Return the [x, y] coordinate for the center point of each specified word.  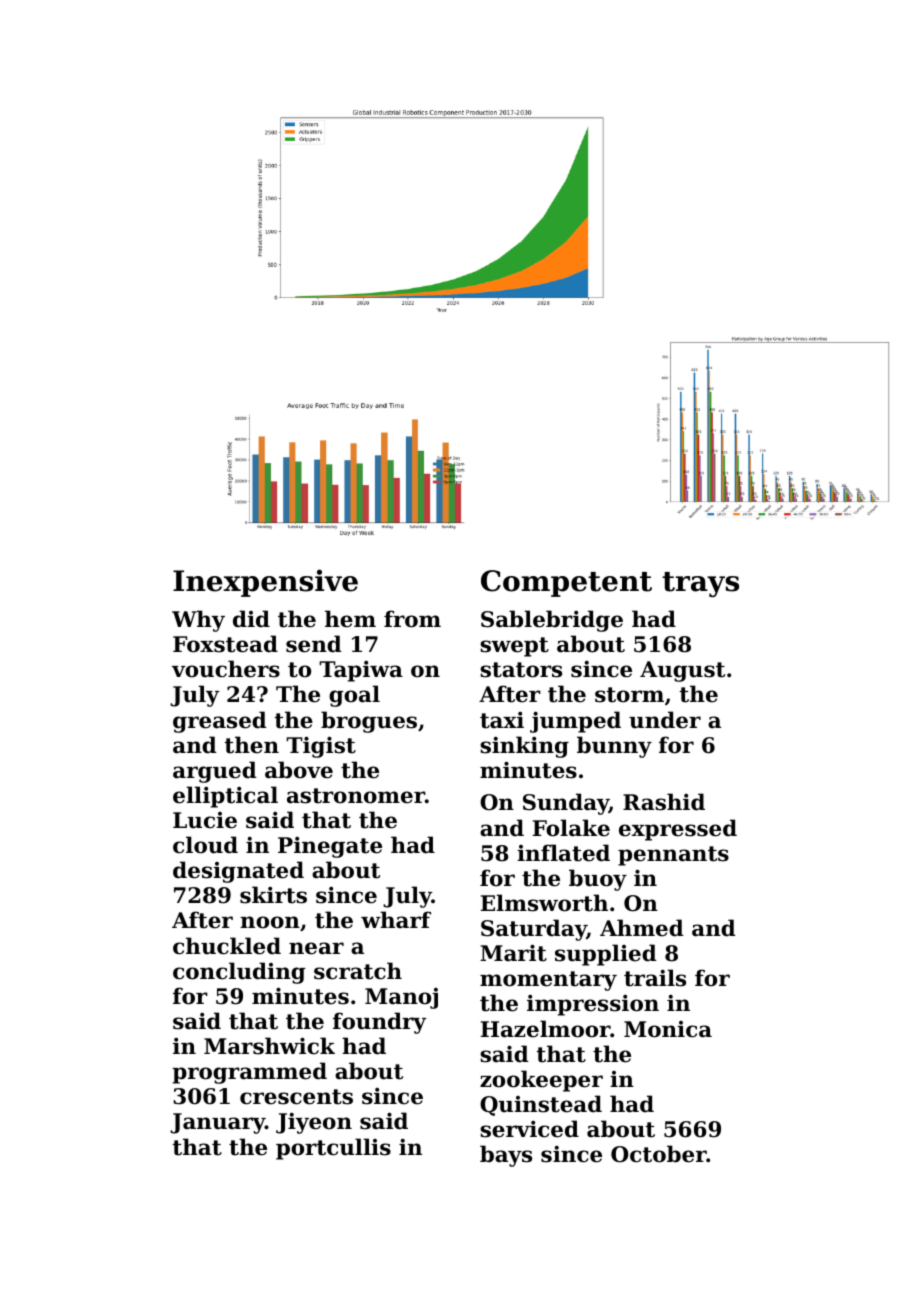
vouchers [226, 669]
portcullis [333, 1149]
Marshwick [269, 1046]
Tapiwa [361, 671]
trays [700, 584]
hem [350, 619]
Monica [668, 1029]
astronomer [356, 796]
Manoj [401, 998]
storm [629, 695]
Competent [566, 583]
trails [655, 978]
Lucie [205, 820]
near [316, 948]
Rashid [664, 802]
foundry [379, 1023]
